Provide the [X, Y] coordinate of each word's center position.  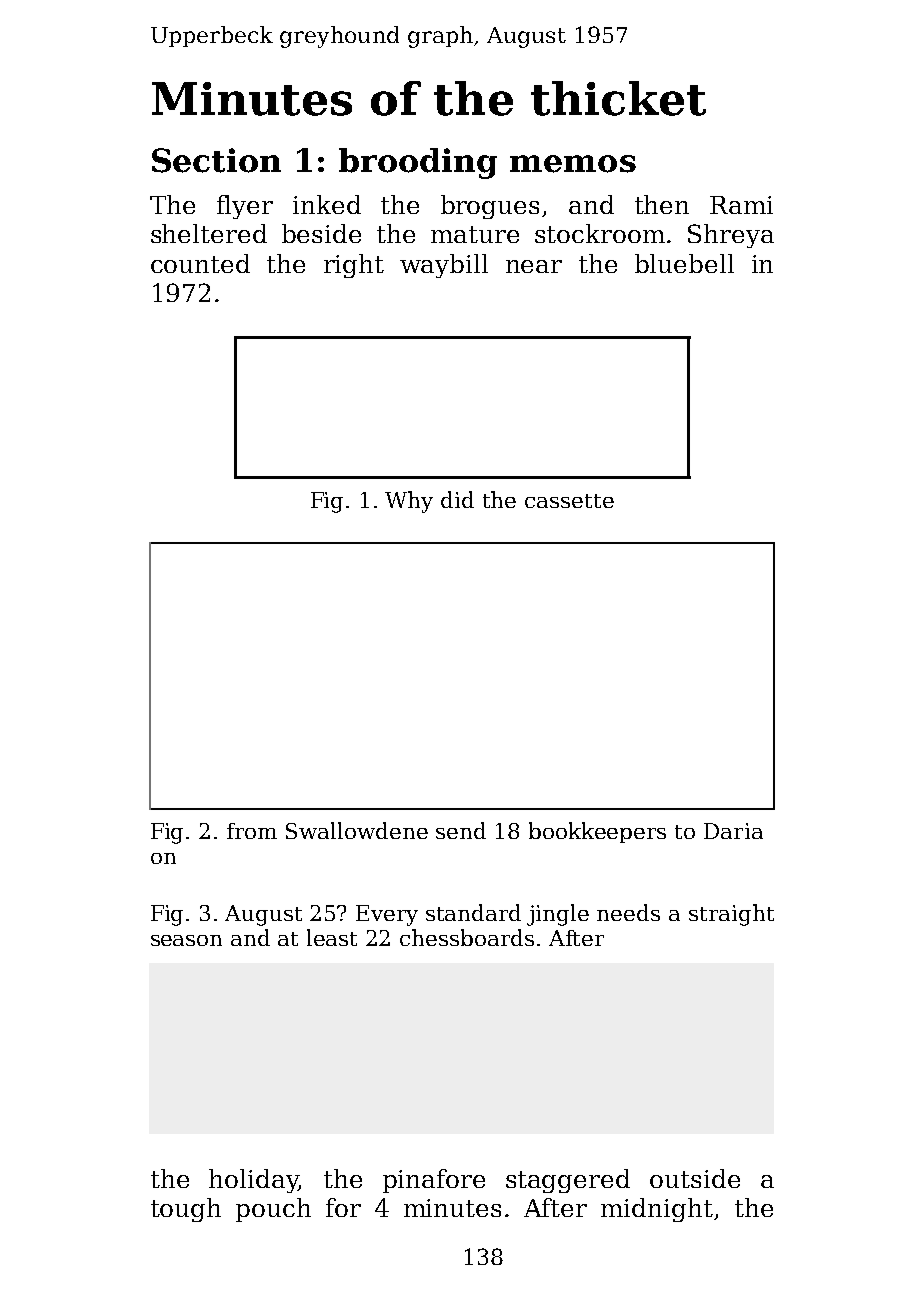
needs [628, 912]
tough [186, 1210]
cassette [569, 501]
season [186, 940]
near [534, 266]
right [354, 266]
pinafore [434, 1181]
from [252, 831]
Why [409, 502]
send [461, 830]
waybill [444, 266]
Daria [733, 831]
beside [321, 233]
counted [200, 263]
